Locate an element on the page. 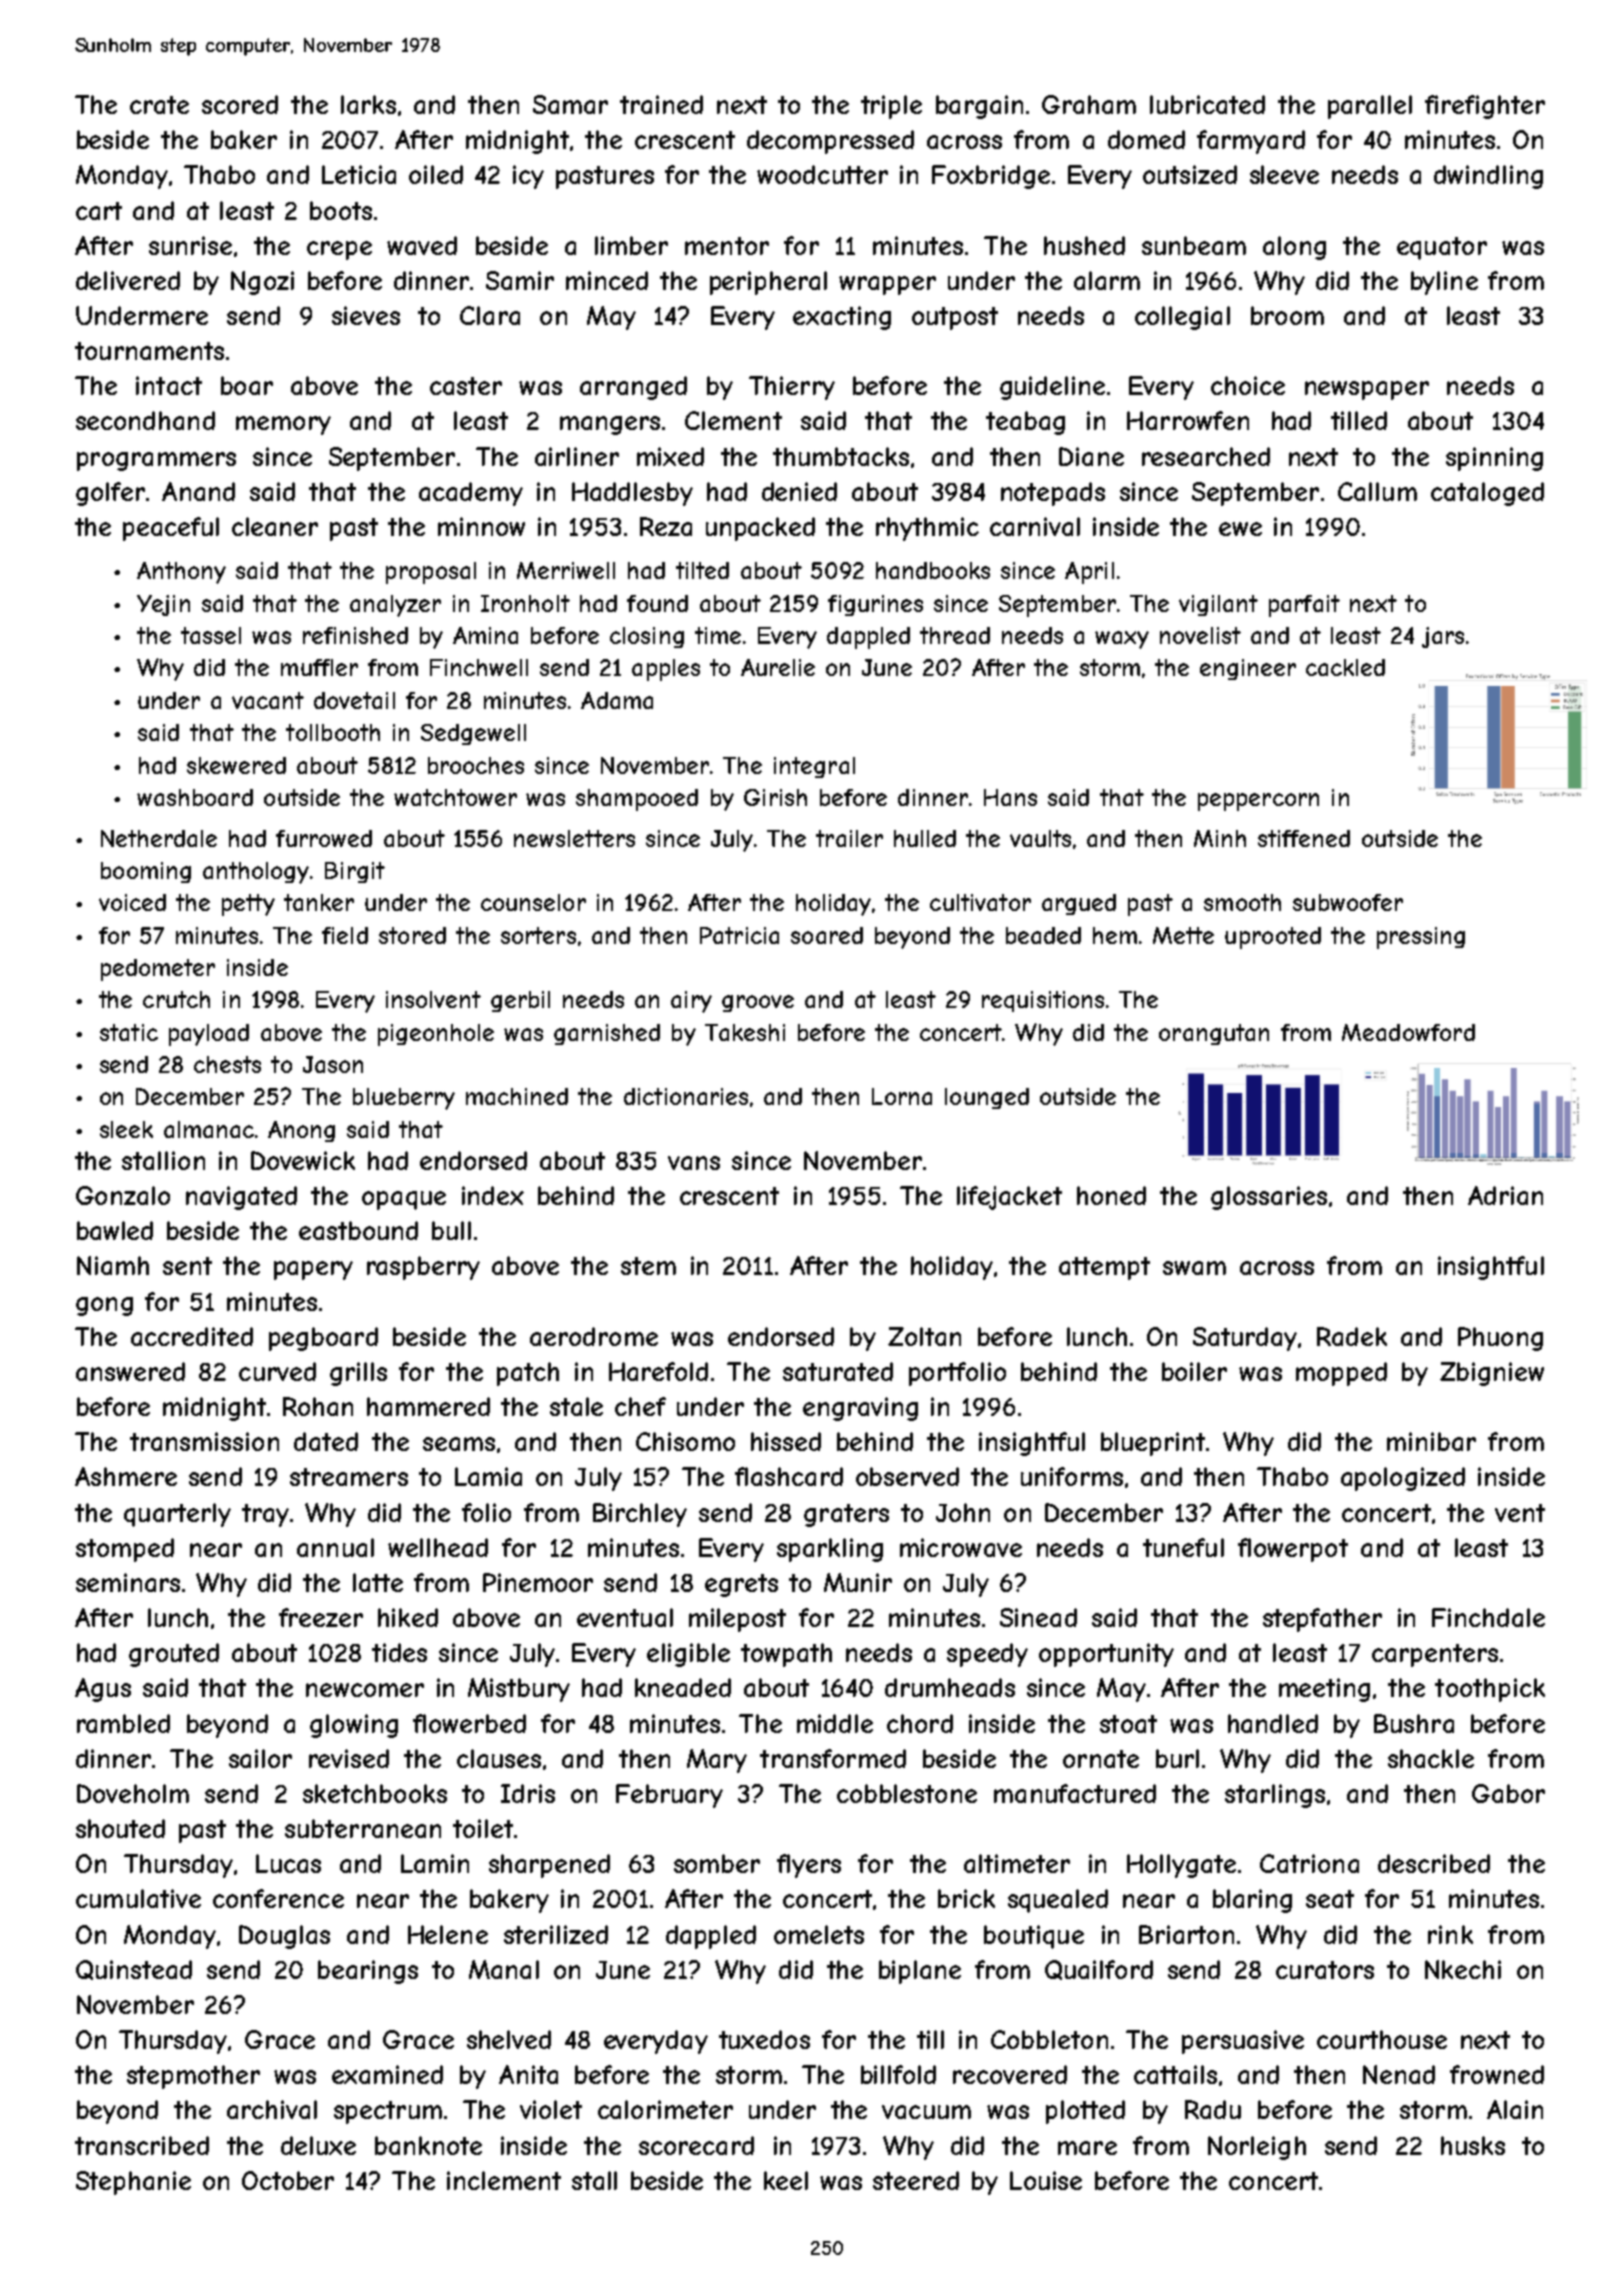 The width and height of the page is (1620, 2292). sent is located at coordinates (187, 1266).
